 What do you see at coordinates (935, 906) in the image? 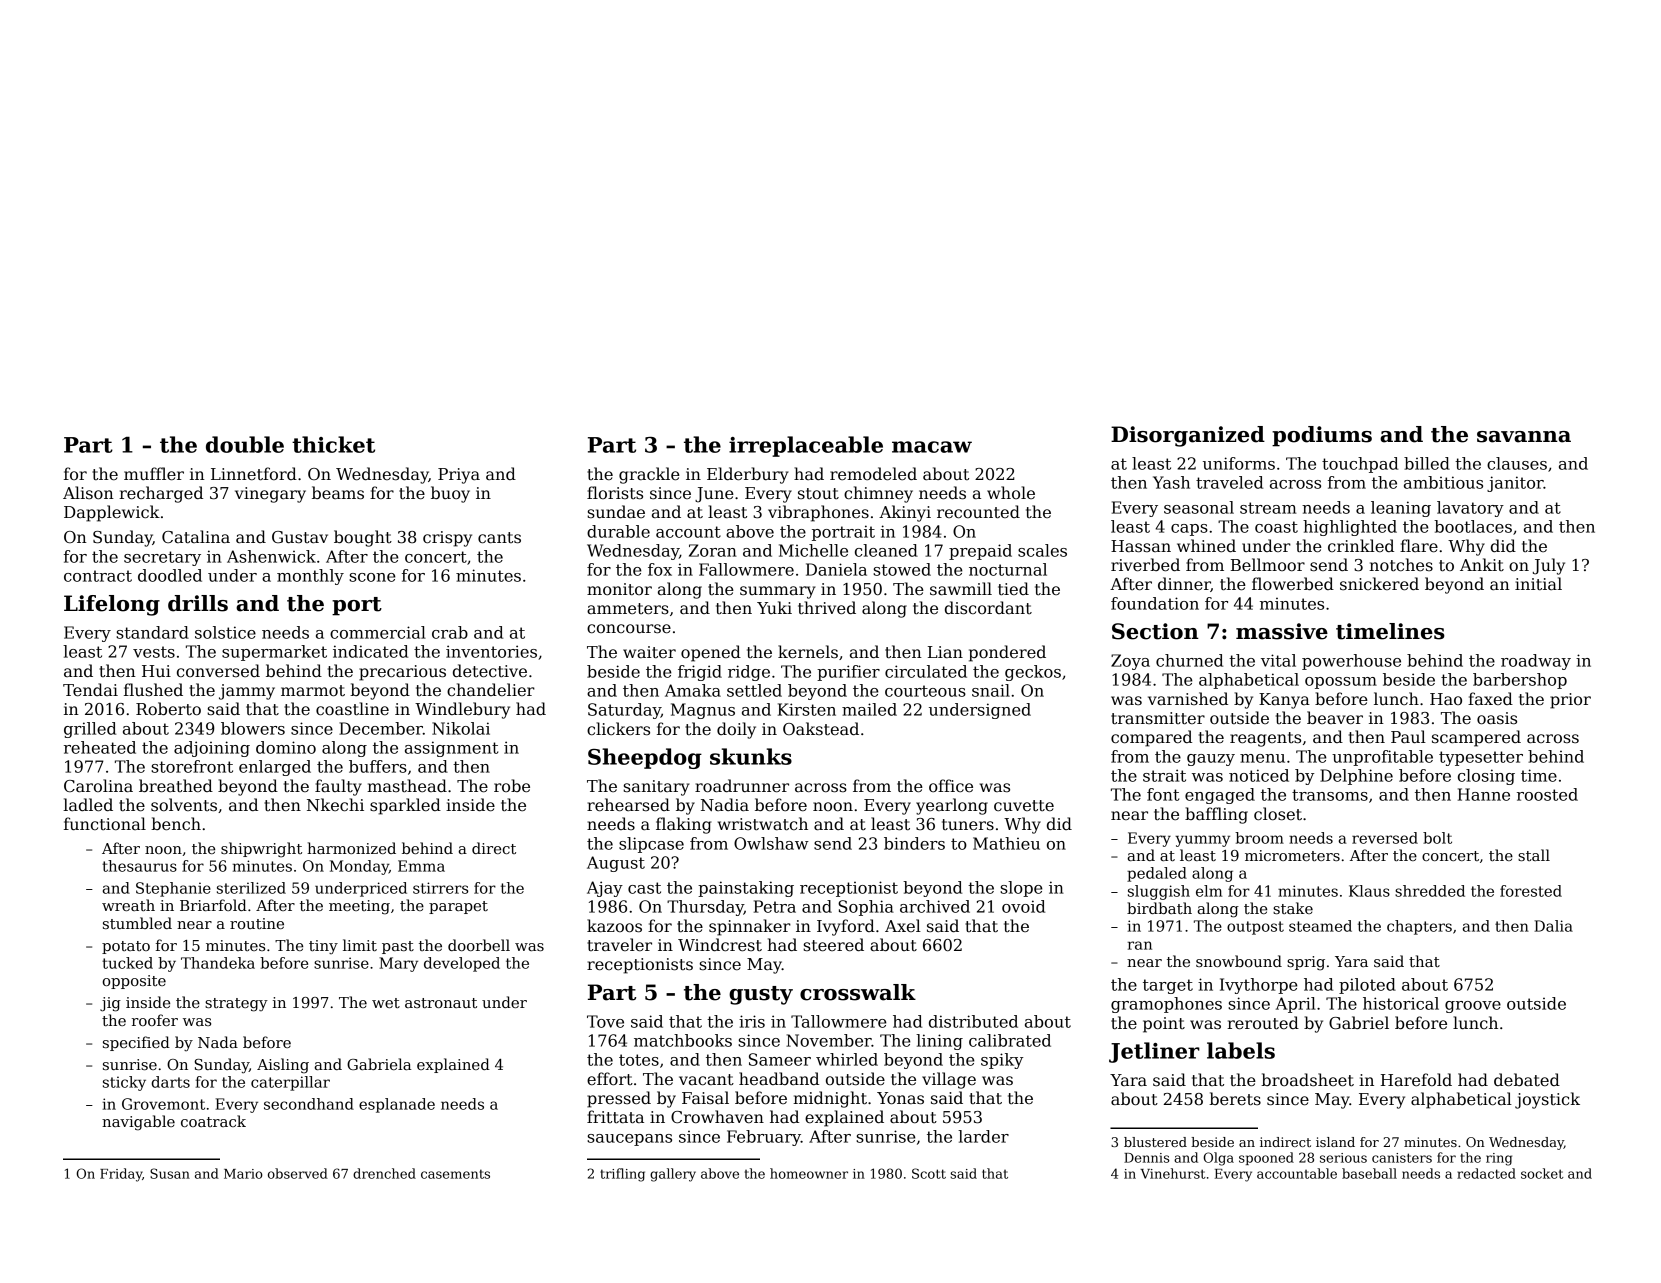
I see `archived` at bounding box center [935, 906].
